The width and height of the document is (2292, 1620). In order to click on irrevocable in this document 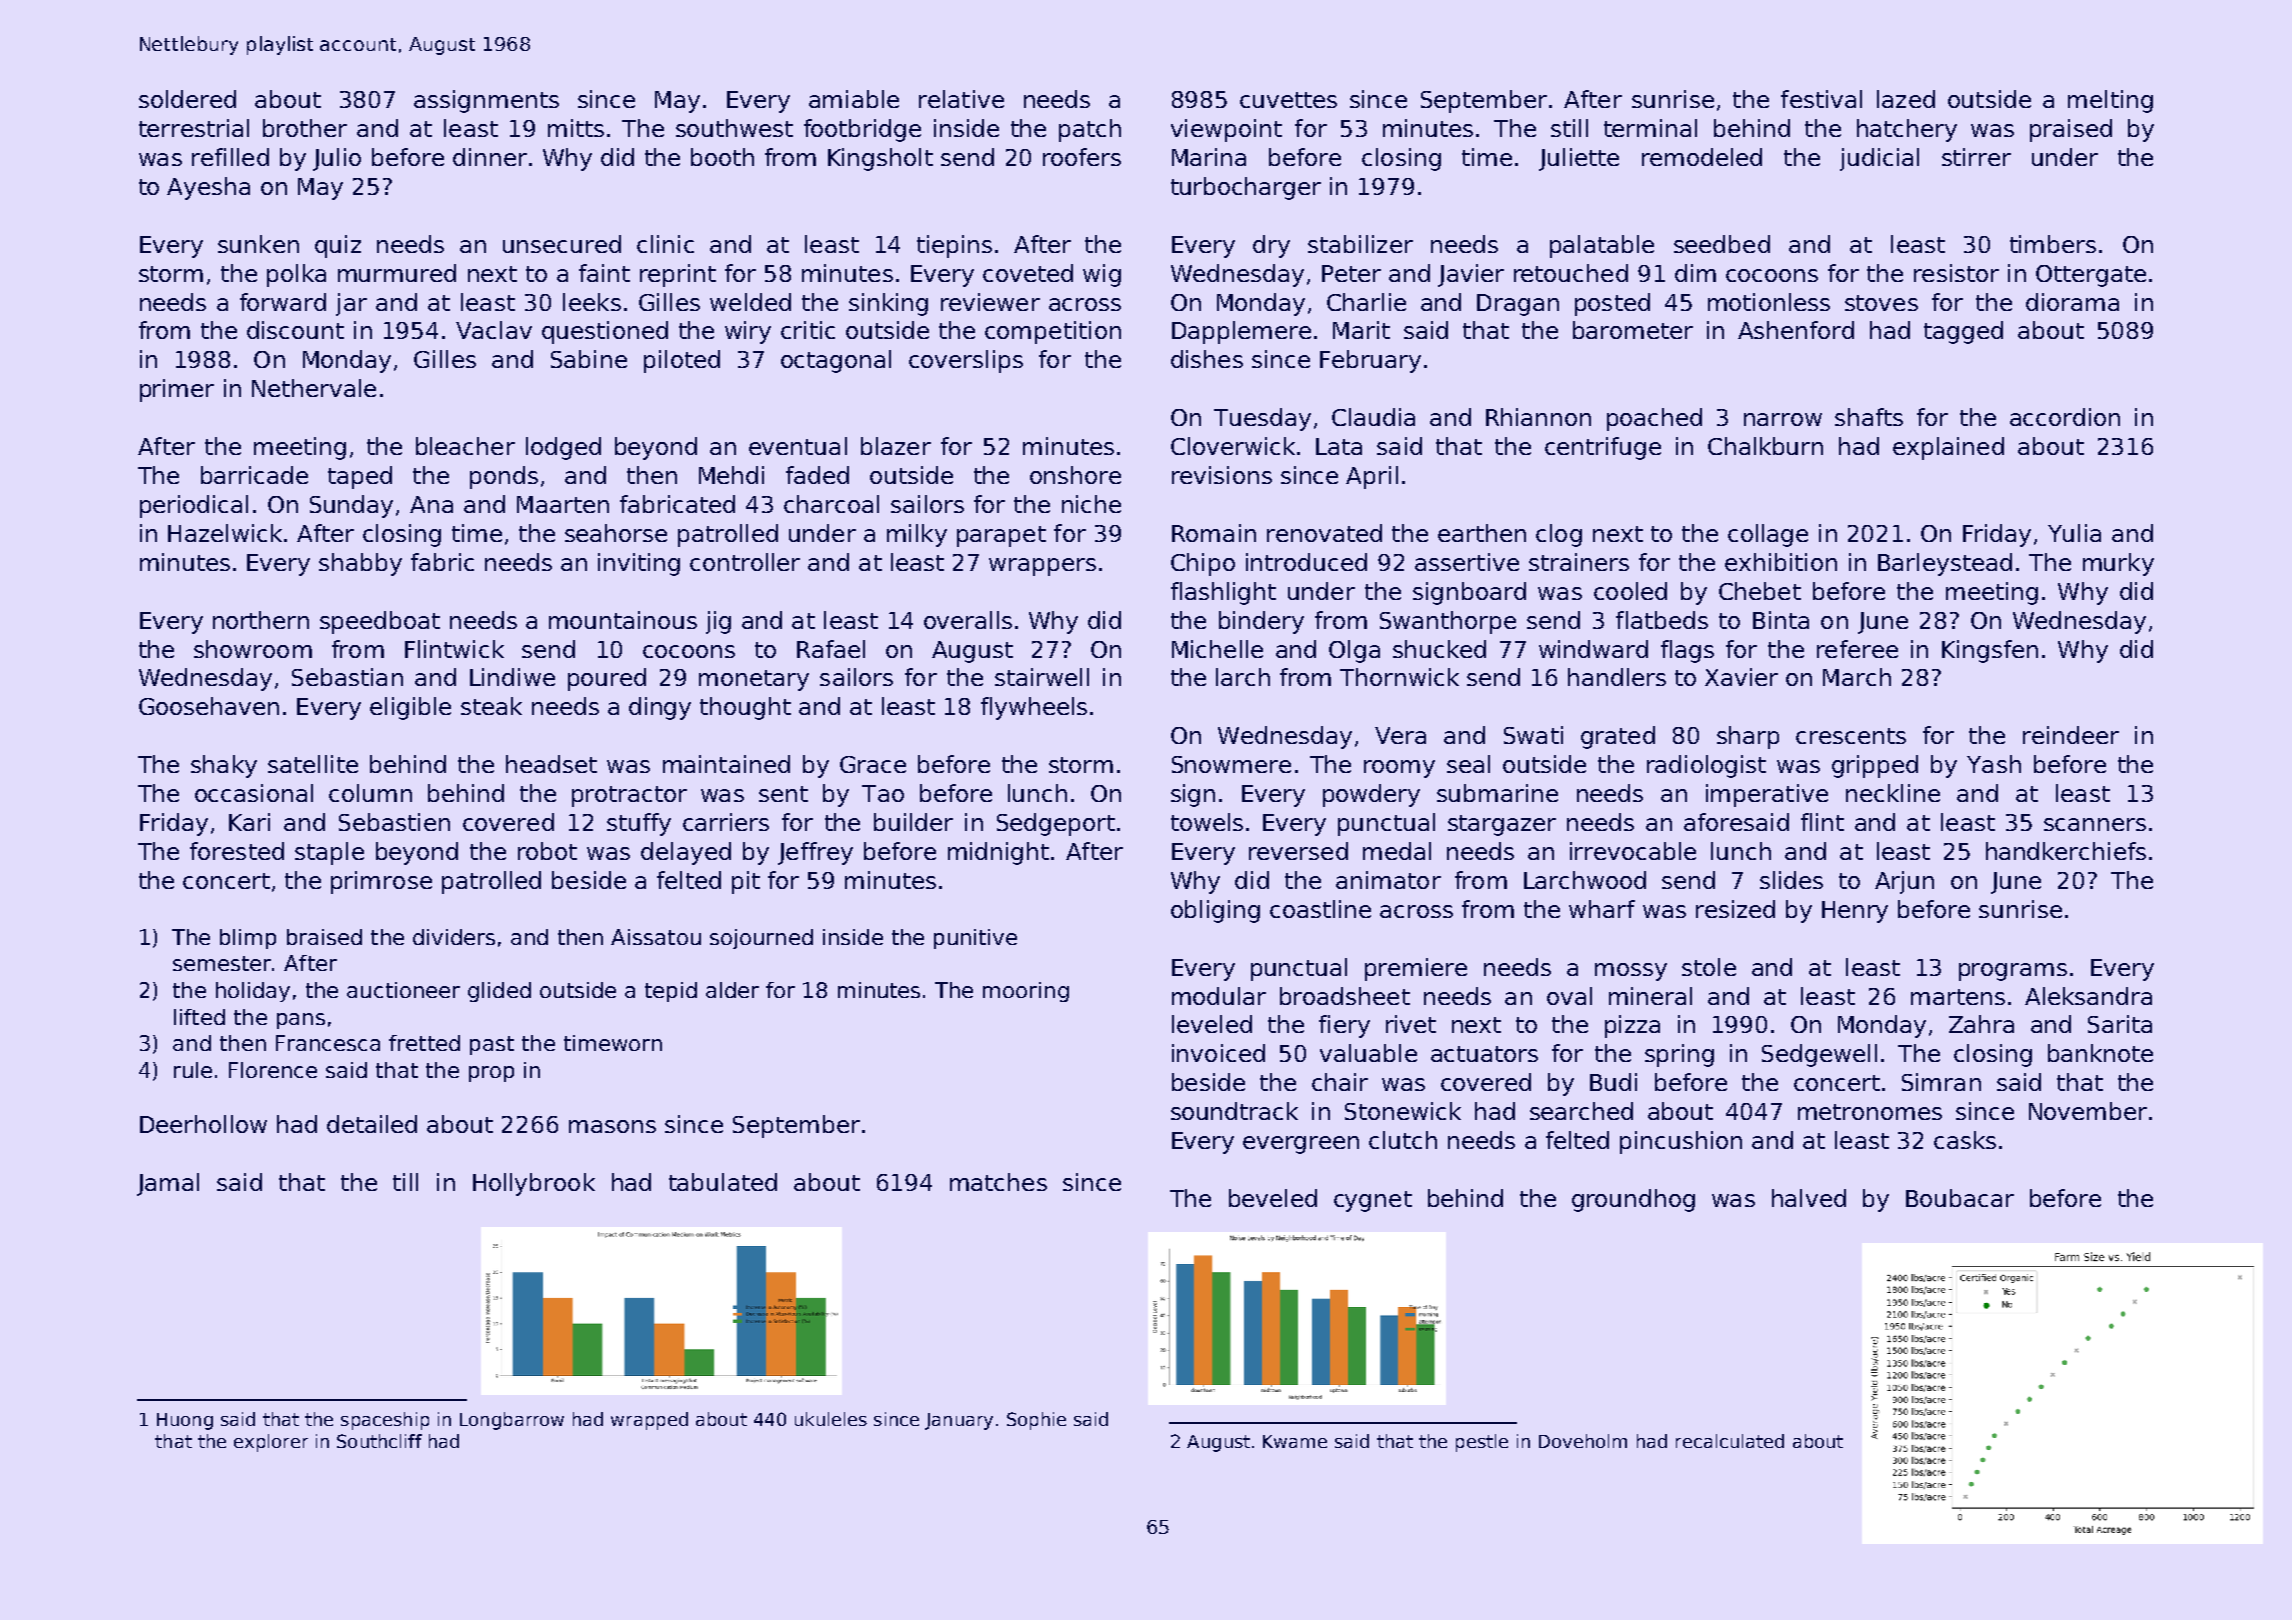, I will do `click(1633, 851)`.
